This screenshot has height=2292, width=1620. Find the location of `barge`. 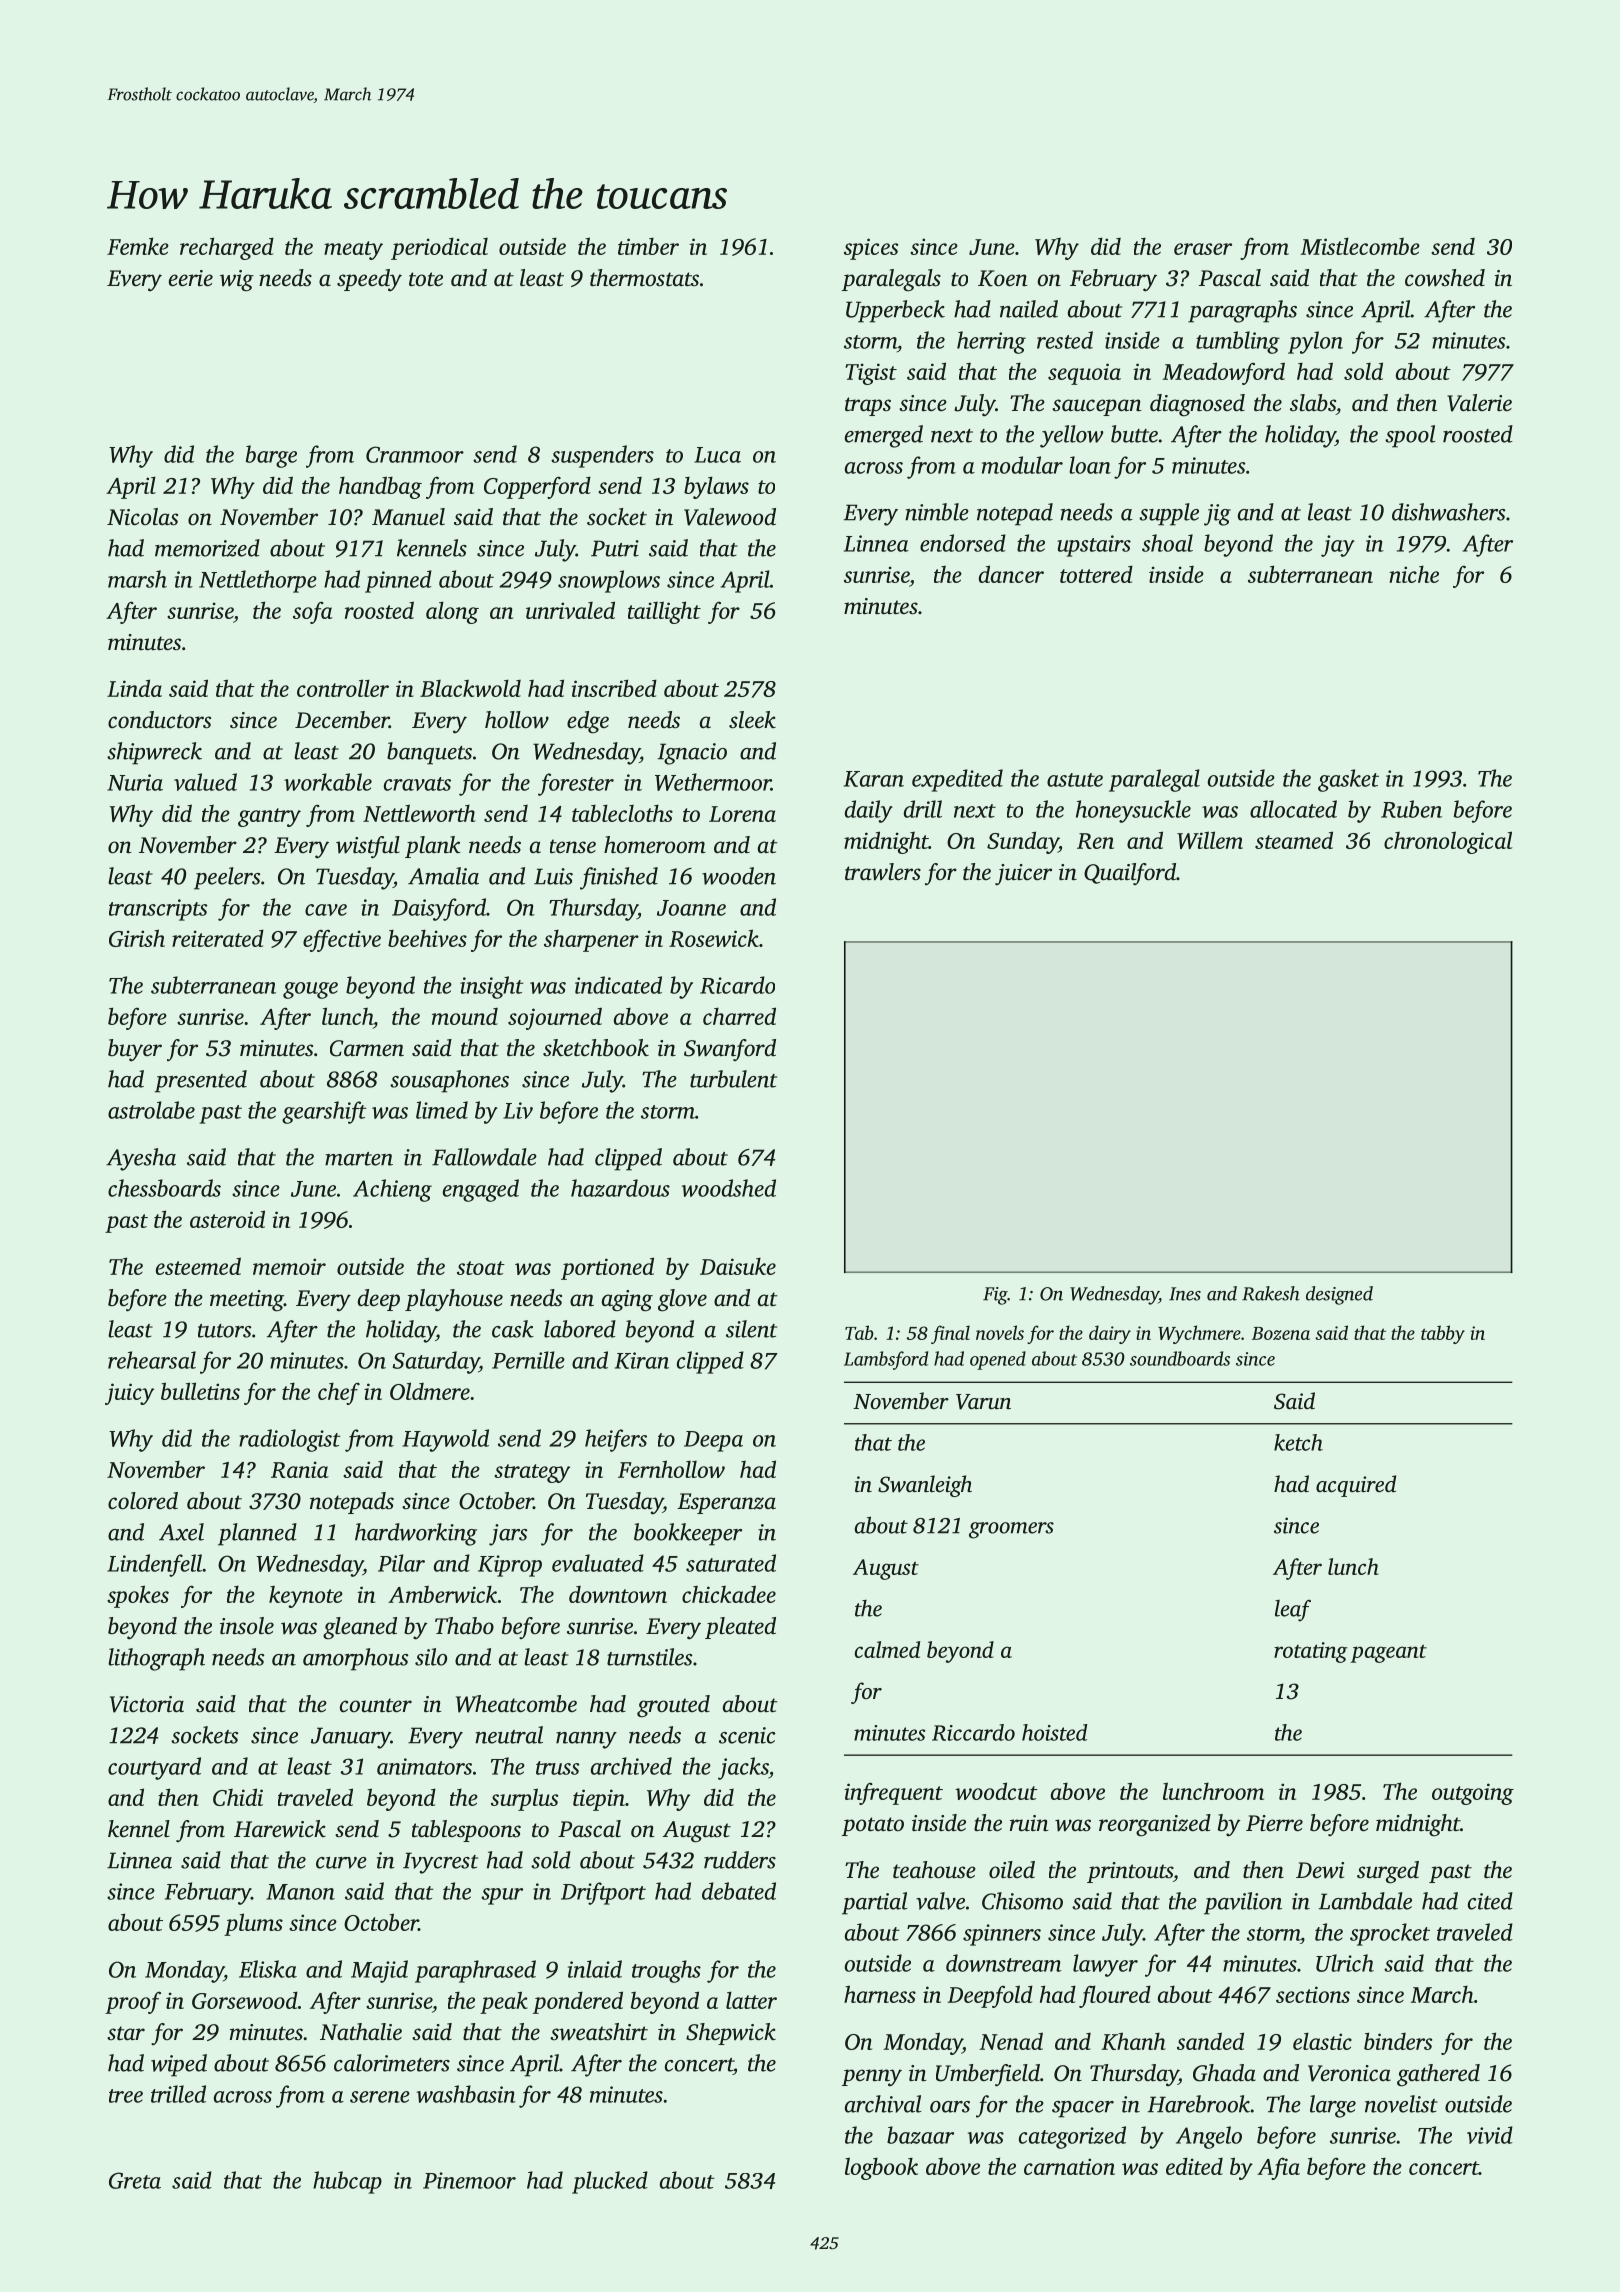

barge is located at coordinates (271, 456).
